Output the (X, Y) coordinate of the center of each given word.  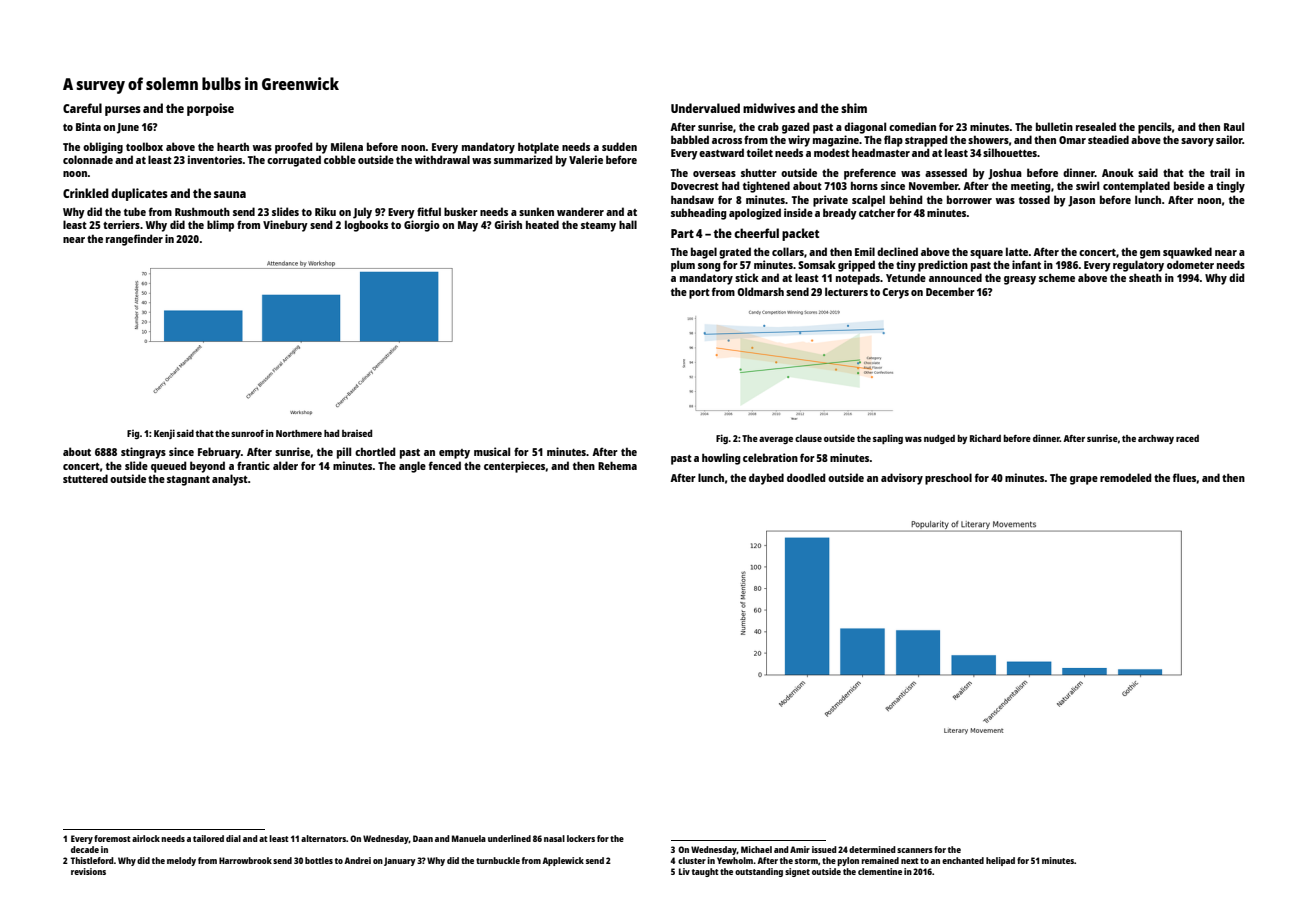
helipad (1000, 861)
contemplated (1136, 187)
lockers (581, 838)
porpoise (210, 109)
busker (461, 211)
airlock (146, 838)
